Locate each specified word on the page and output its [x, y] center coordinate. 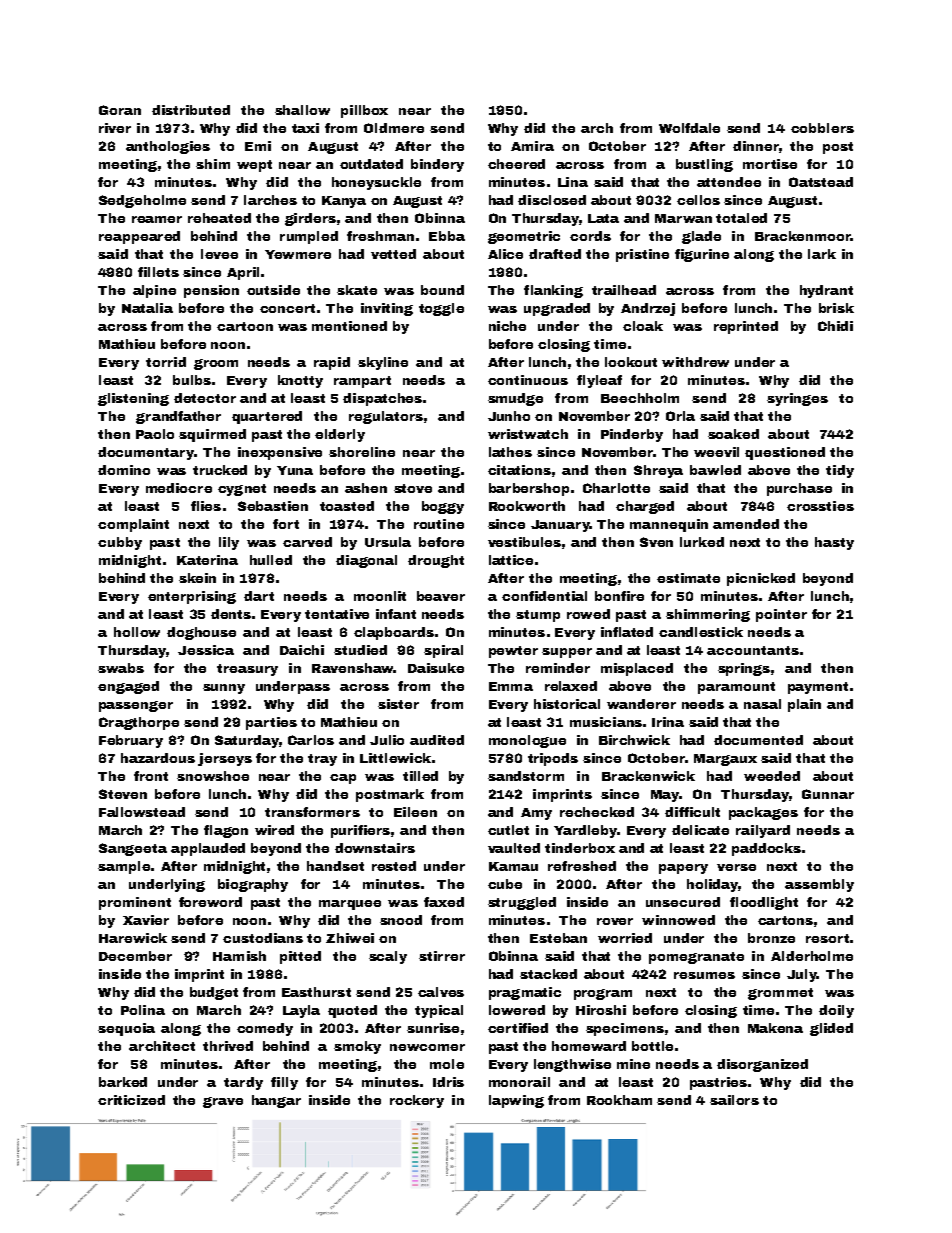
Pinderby [632, 435]
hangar [276, 1101]
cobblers [822, 128]
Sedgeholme [142, 201]
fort [286, 524]
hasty [834, 543]
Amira [532, 146]
